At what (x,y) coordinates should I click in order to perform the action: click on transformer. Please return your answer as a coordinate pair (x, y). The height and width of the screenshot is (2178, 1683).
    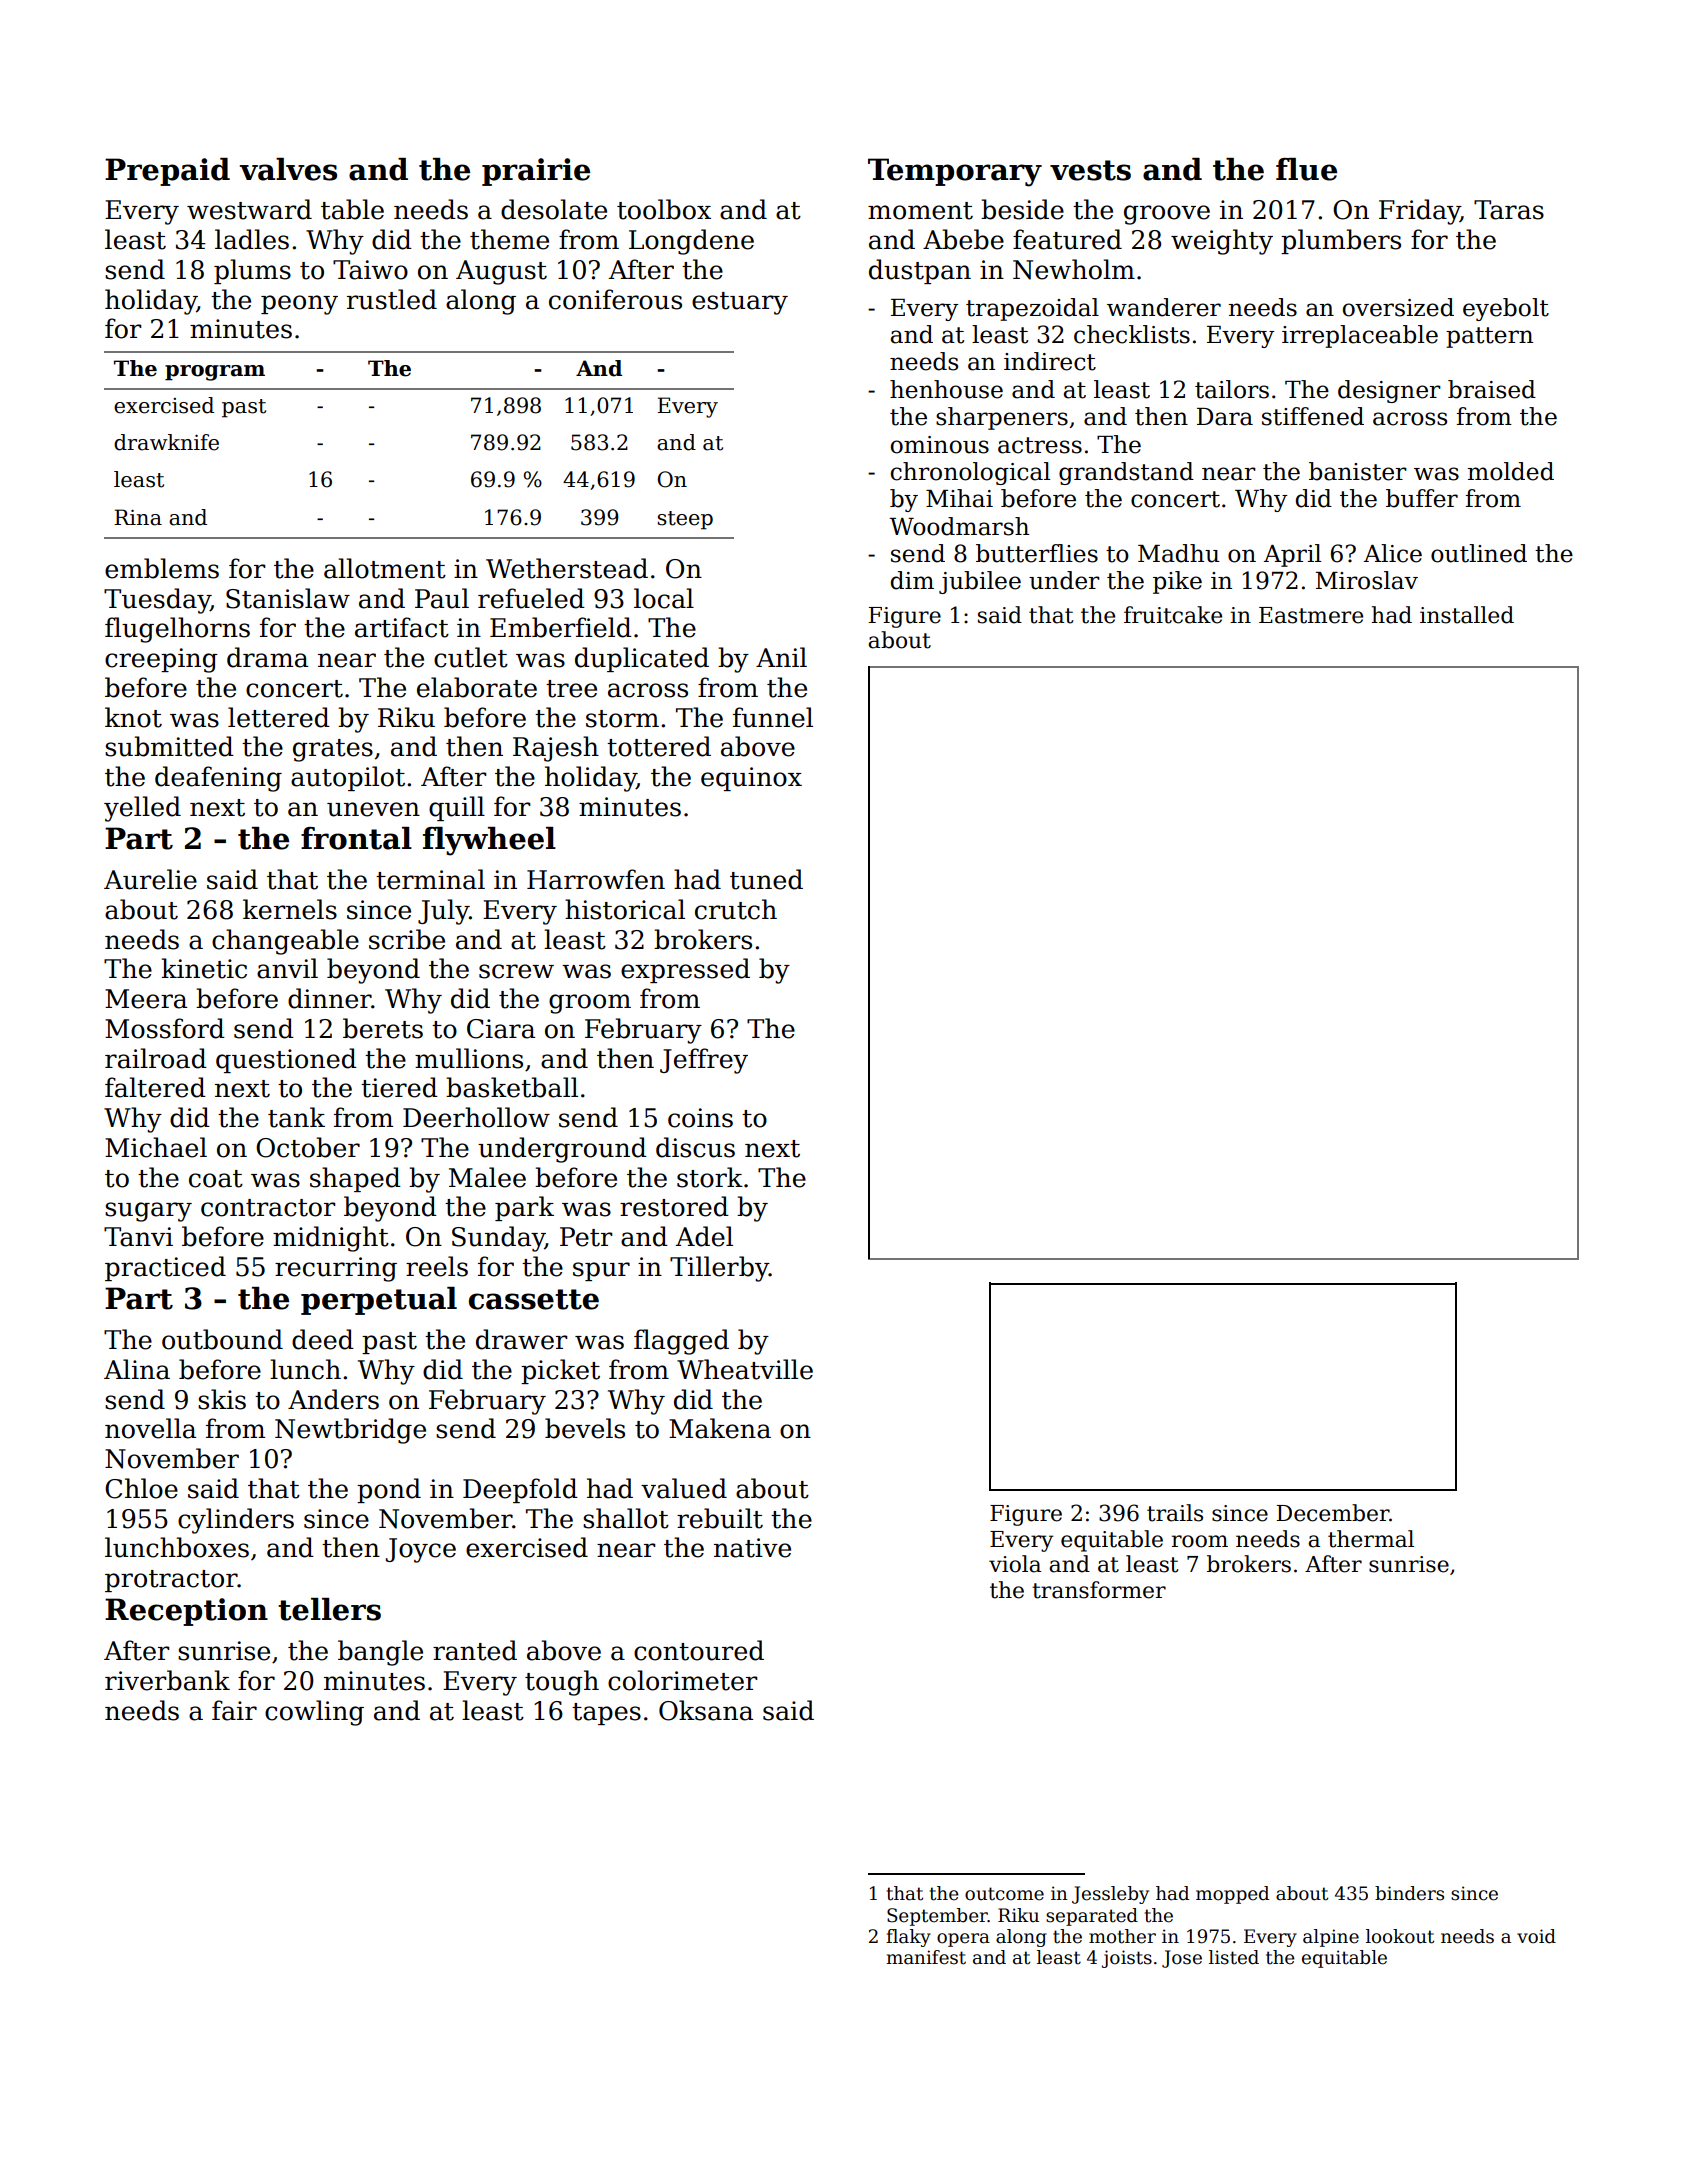
    Looking at the image, I should click on (1099, 1590).
